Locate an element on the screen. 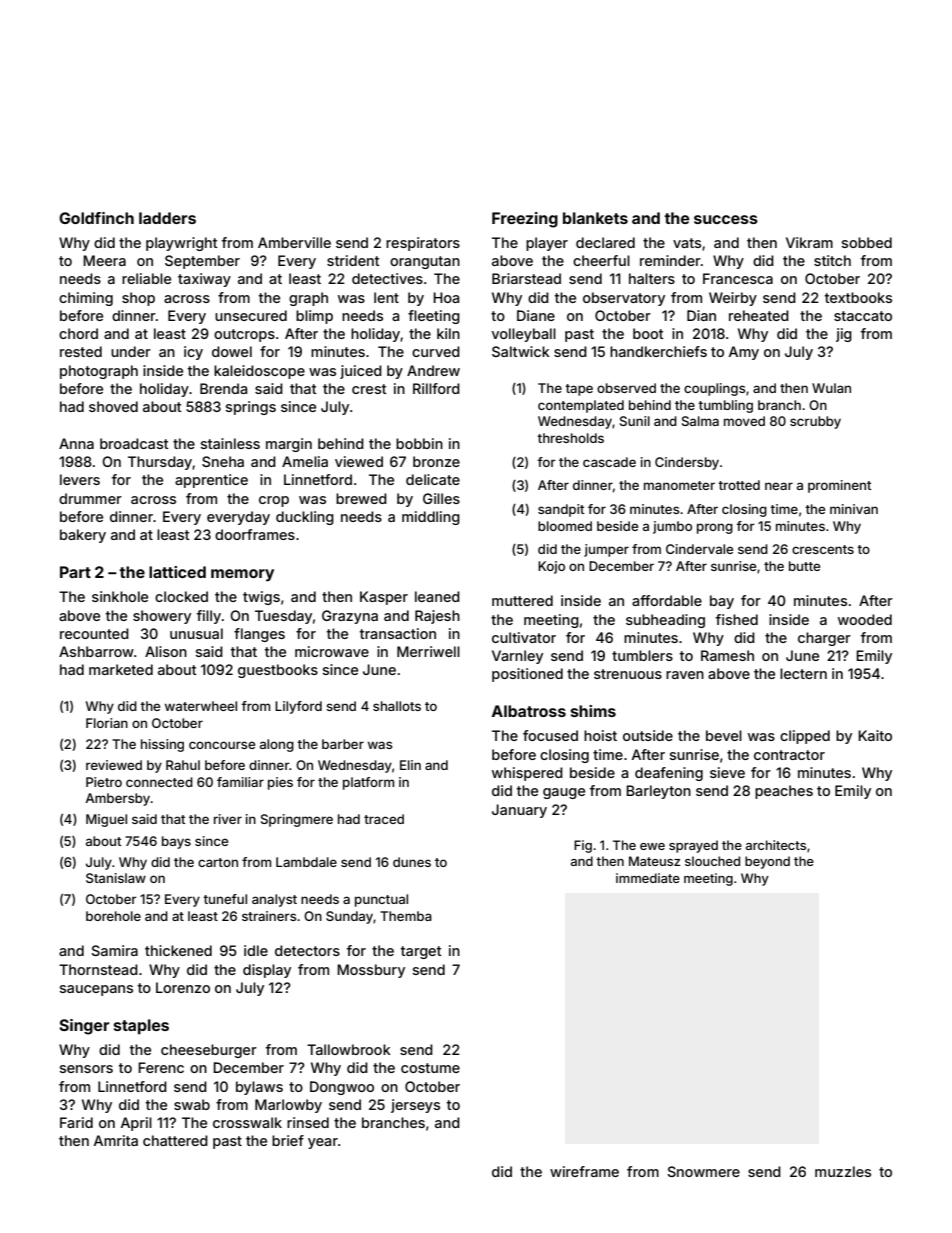  chattered is located at coordinates (175, 1140).
